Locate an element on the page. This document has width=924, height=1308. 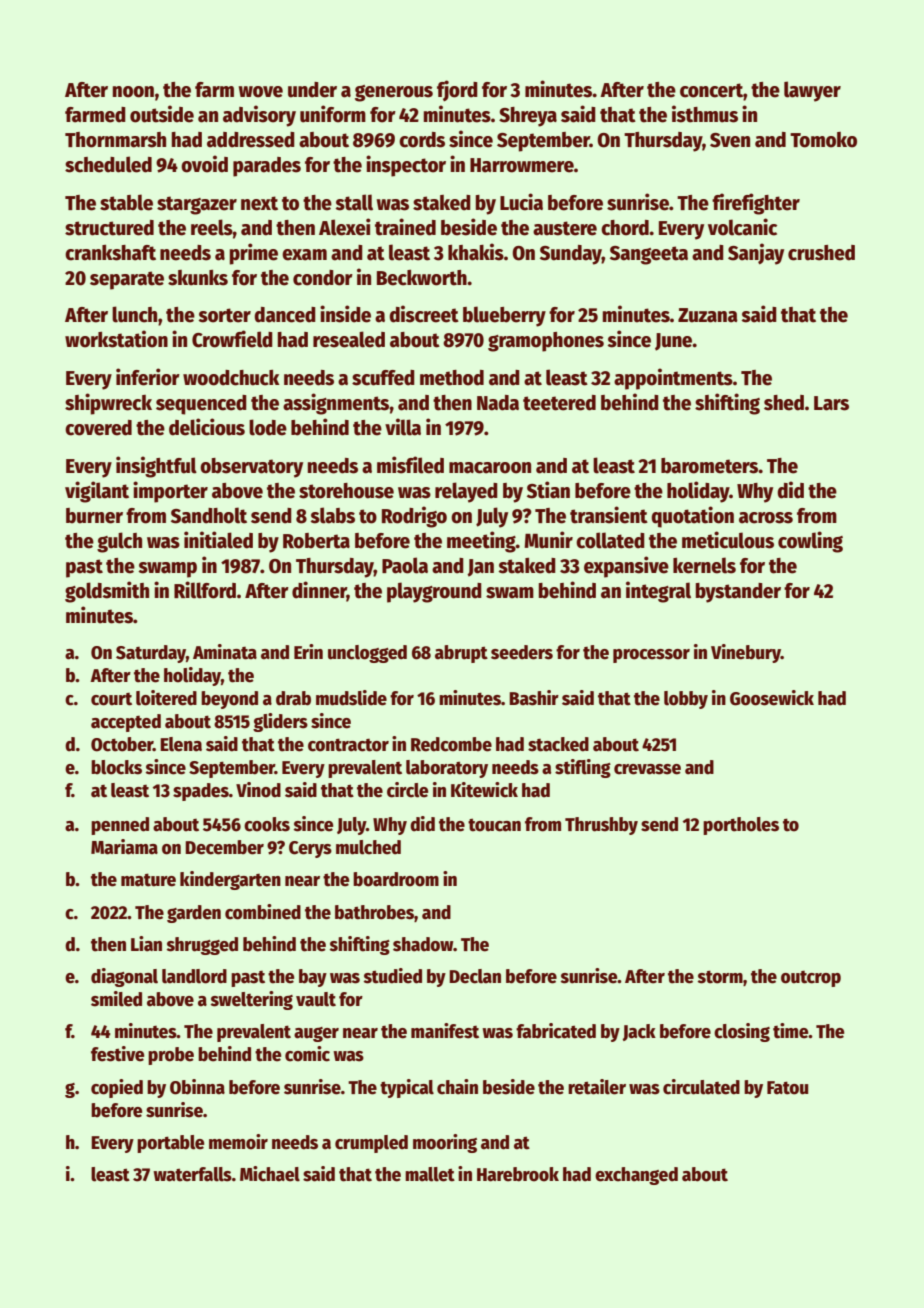
kindergarten is located at coordinates (230, 880).
